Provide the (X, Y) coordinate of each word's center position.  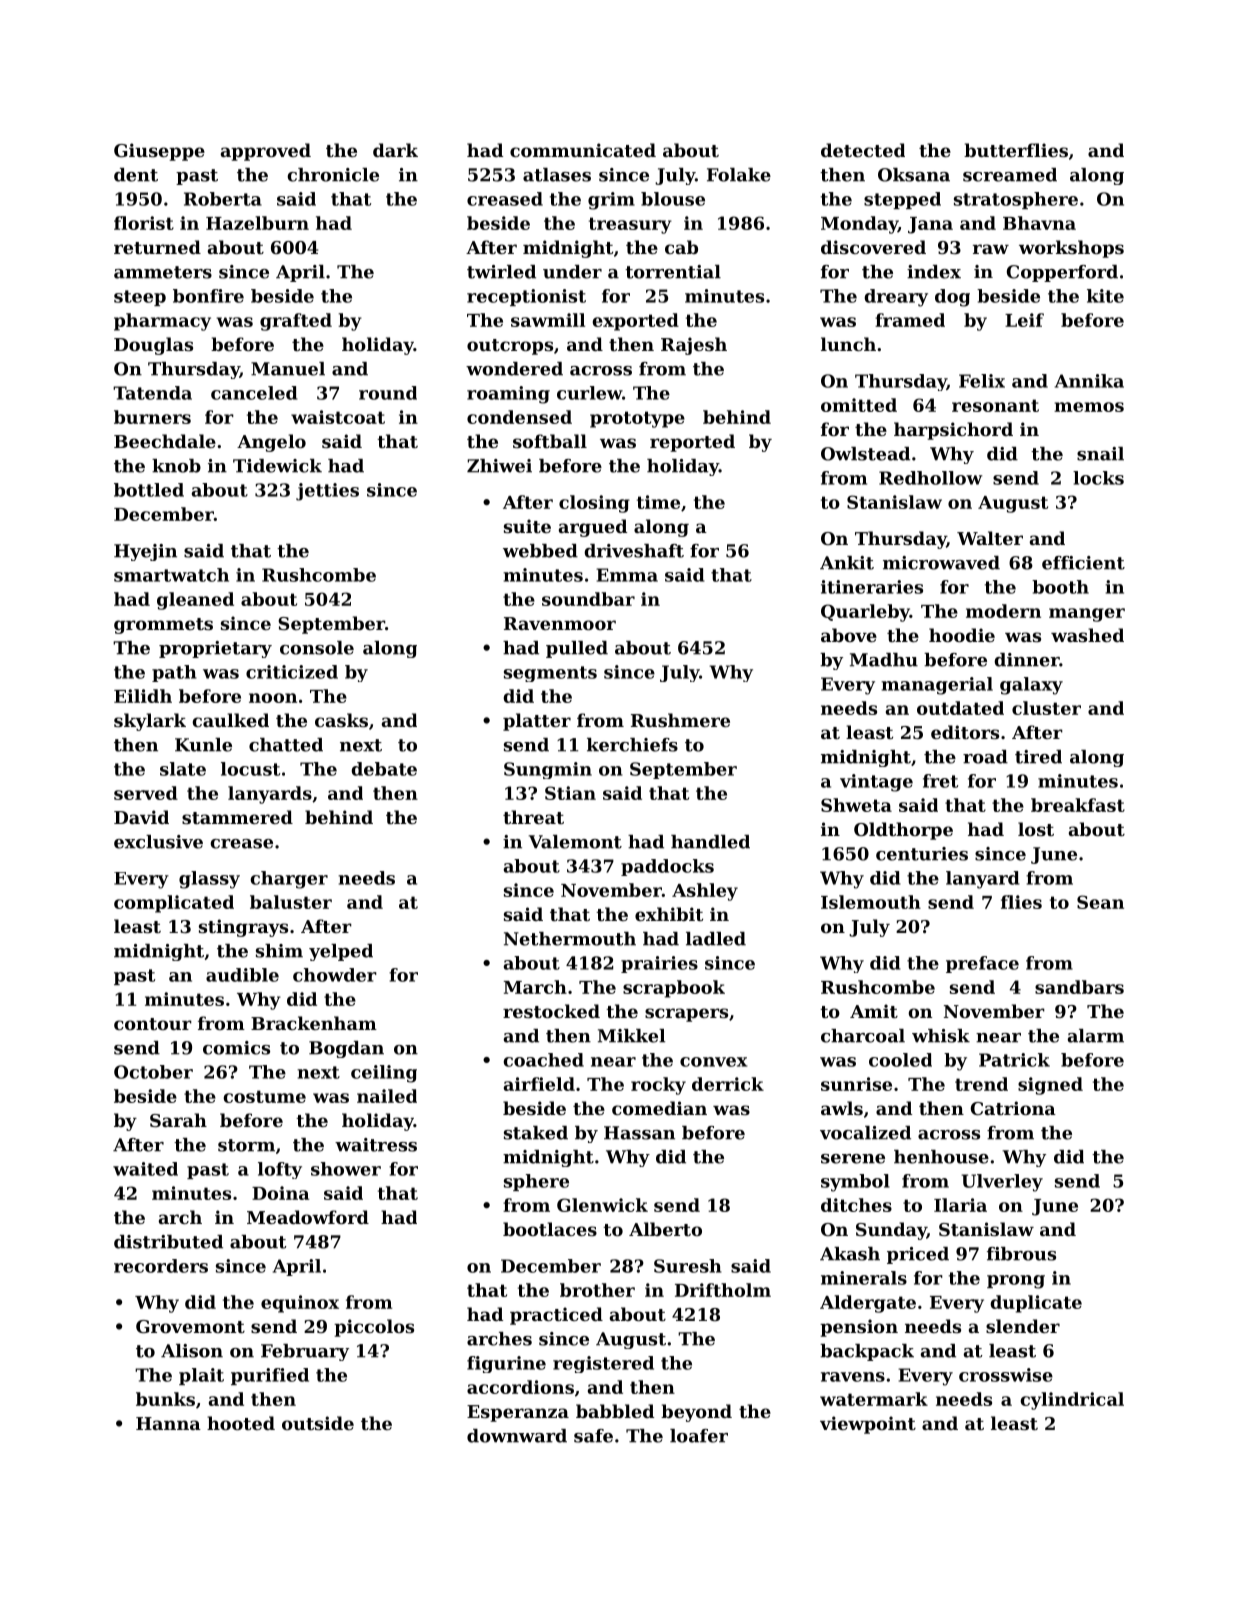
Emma (627, 575)
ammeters (163, 272)
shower (346, 1169)
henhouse (941, 1157)
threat (533, 817)
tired (1038, 757)
